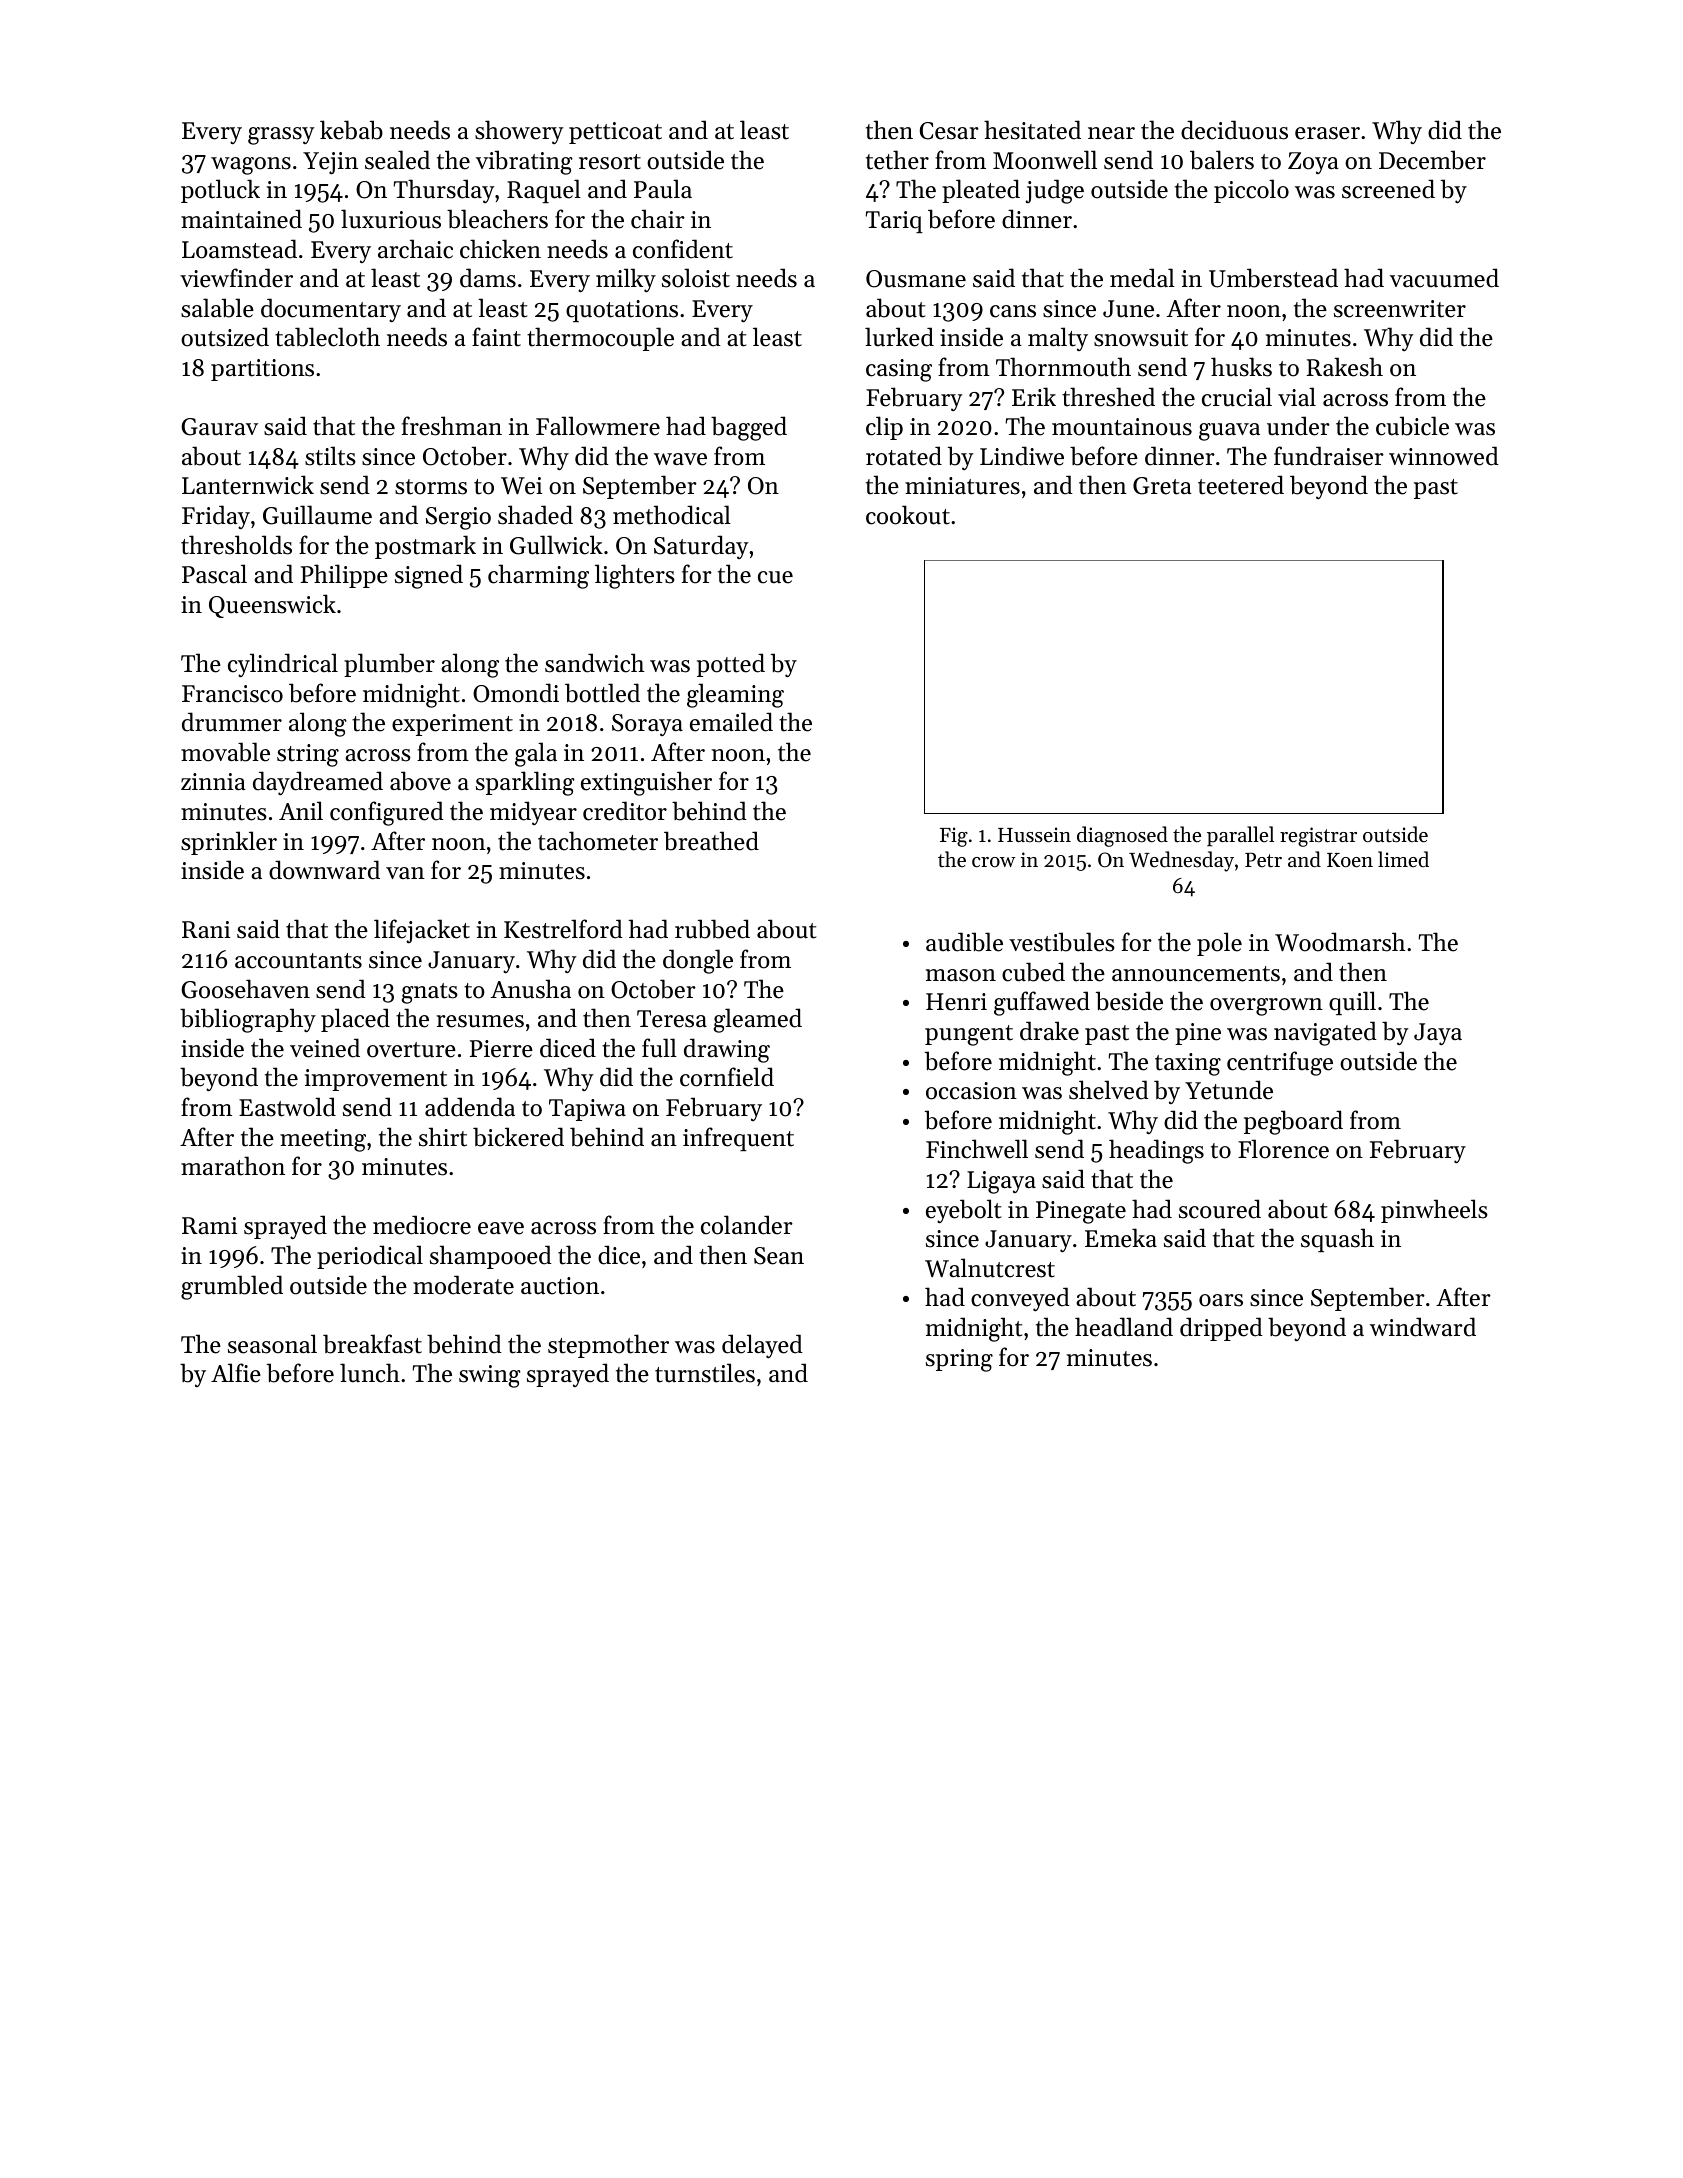  Describe the element at coordinates (959, 1360) in the page. I see `spring` at that location.
